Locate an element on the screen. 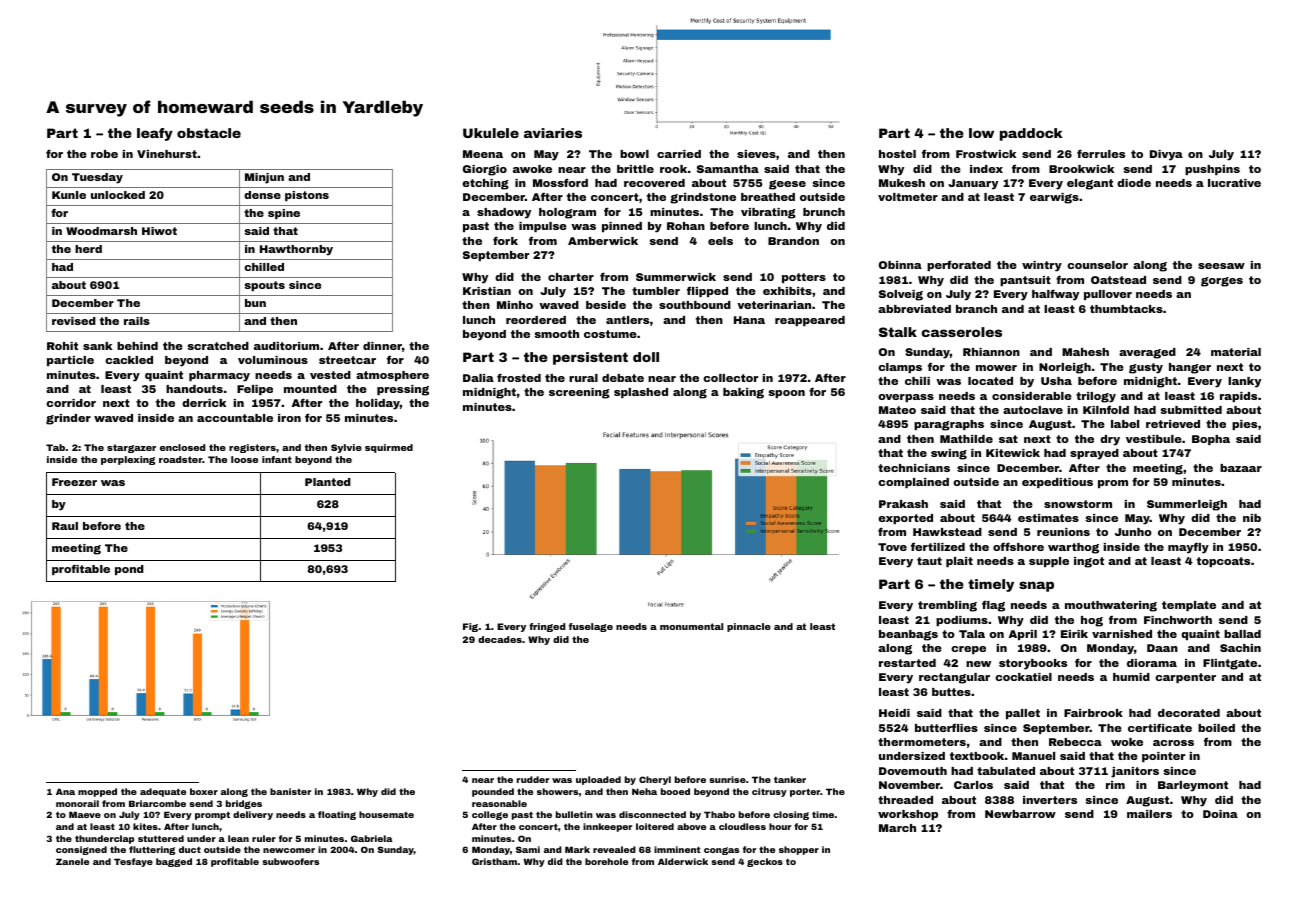  Hiwot is located at coordinates (159, 231).
